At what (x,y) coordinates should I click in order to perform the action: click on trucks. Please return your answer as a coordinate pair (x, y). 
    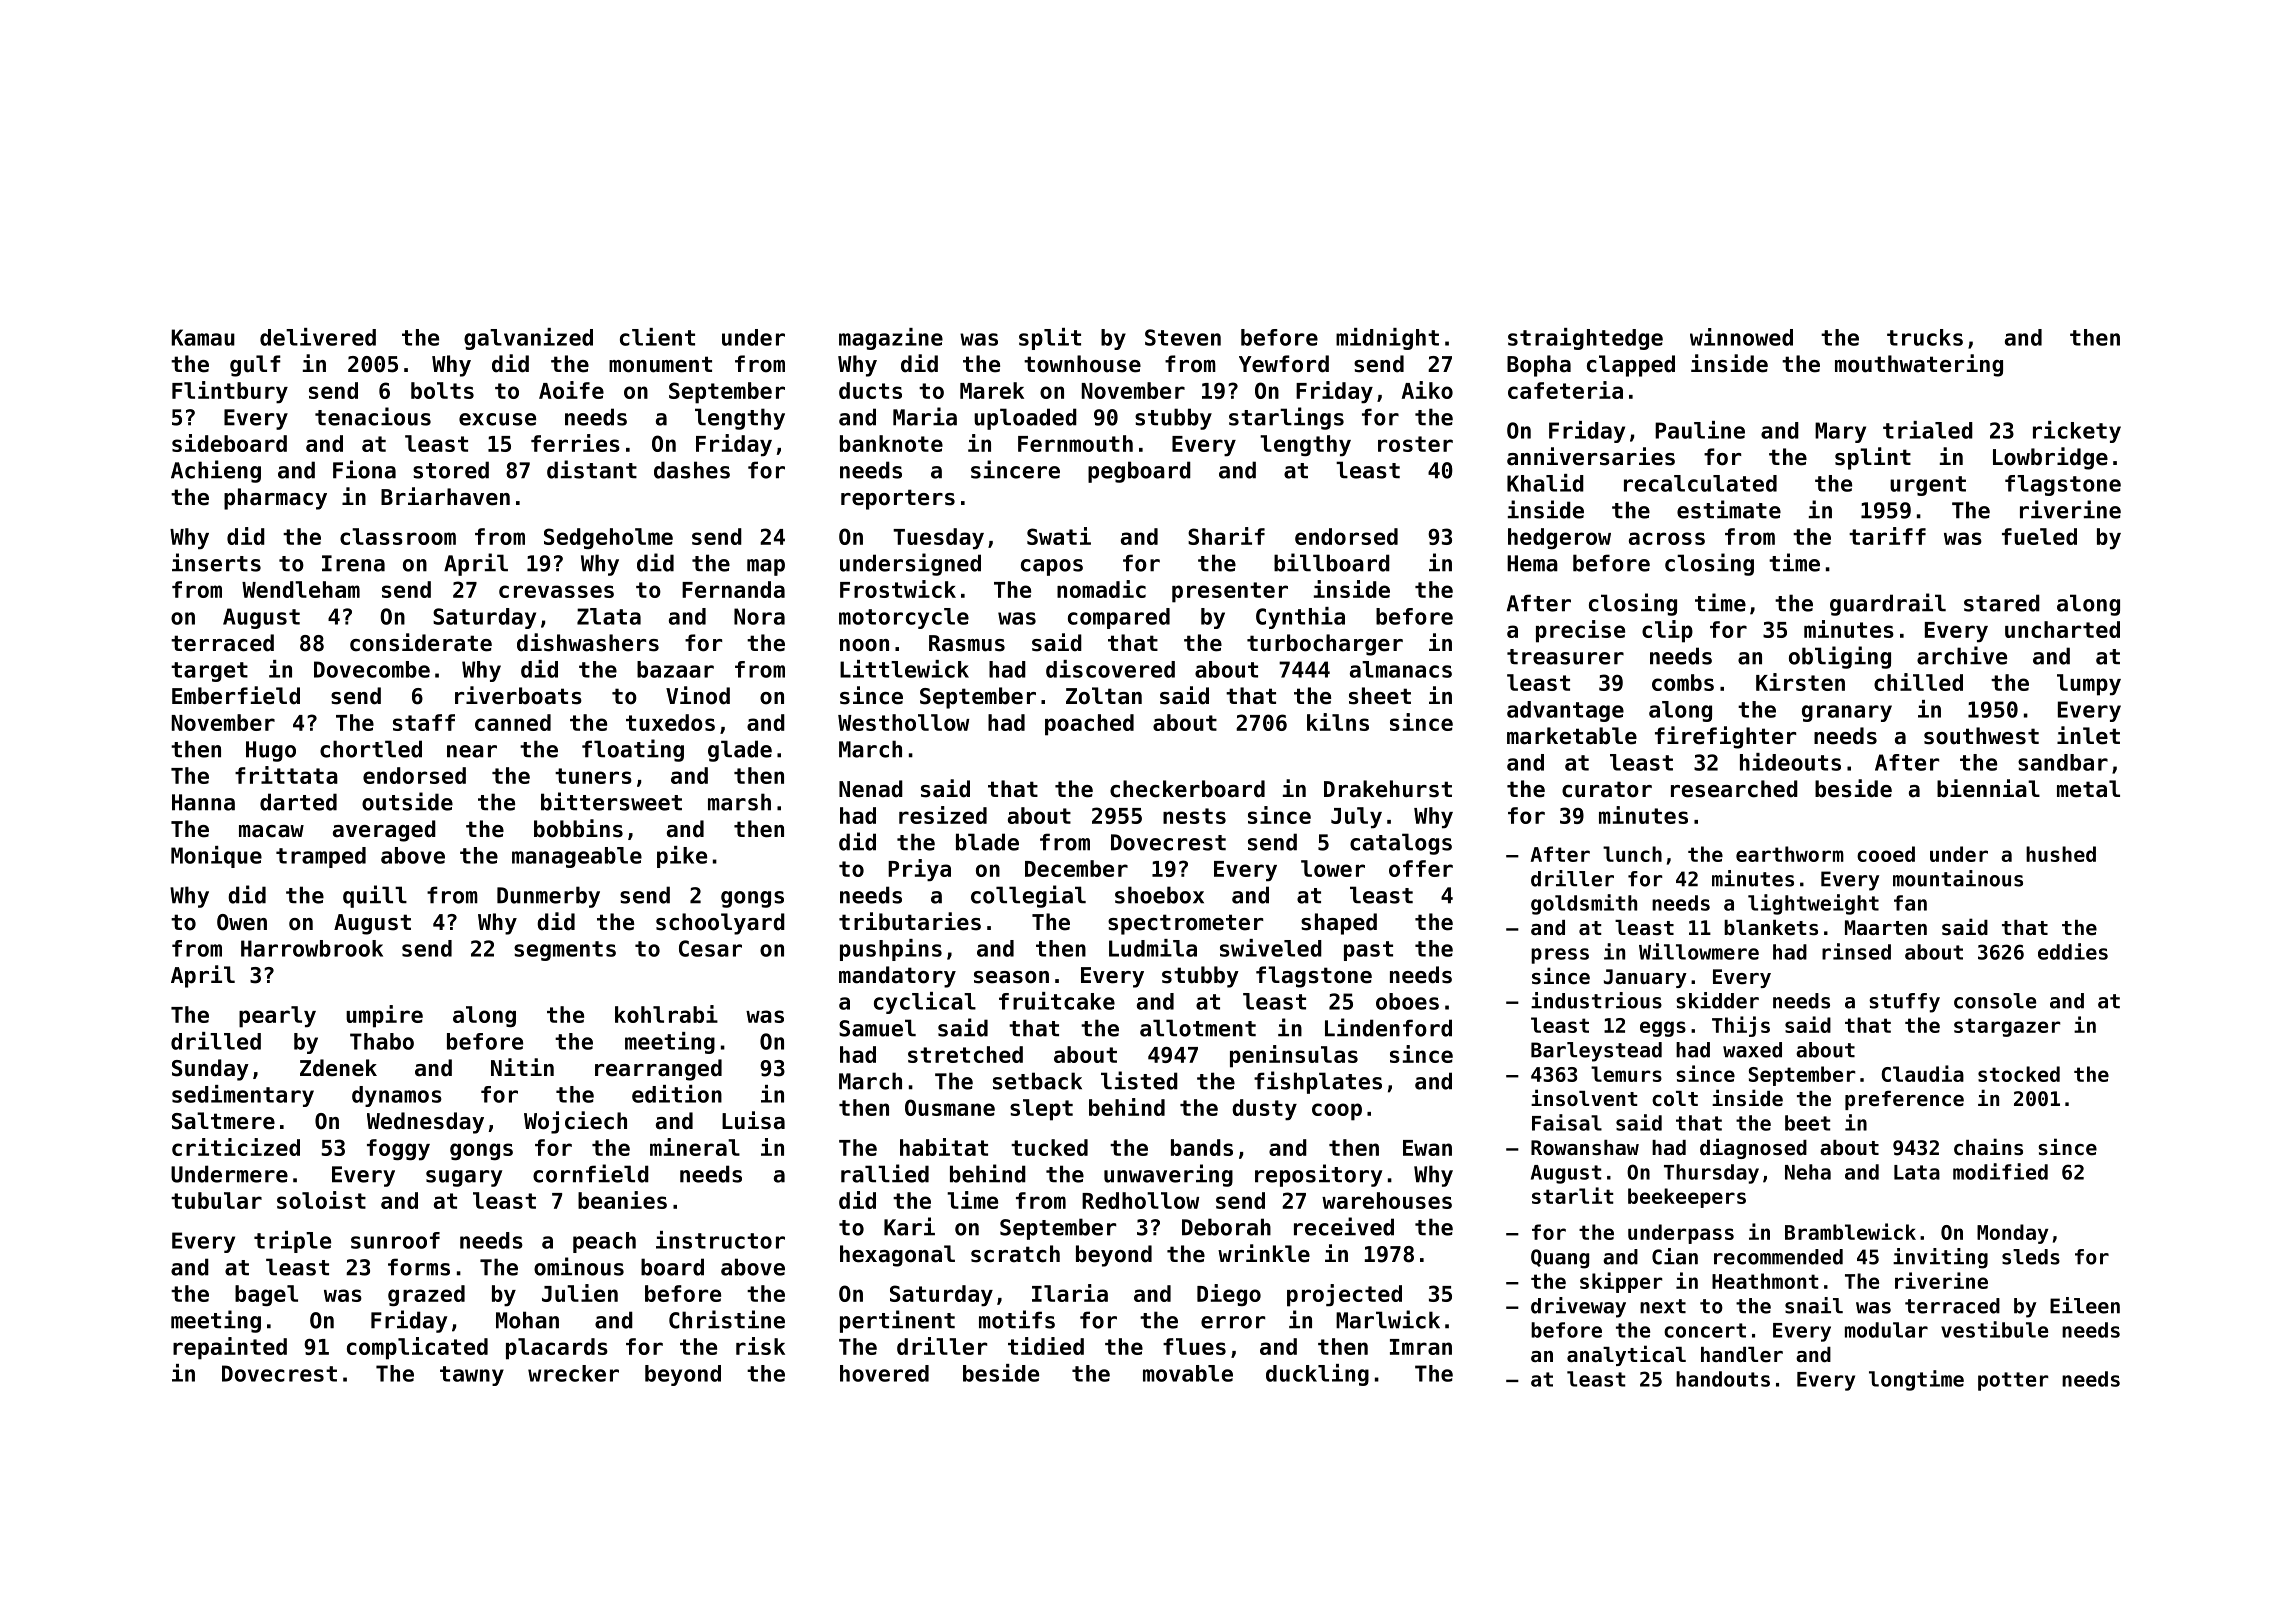
    Looking at the image, I should click on (1925, 337).
